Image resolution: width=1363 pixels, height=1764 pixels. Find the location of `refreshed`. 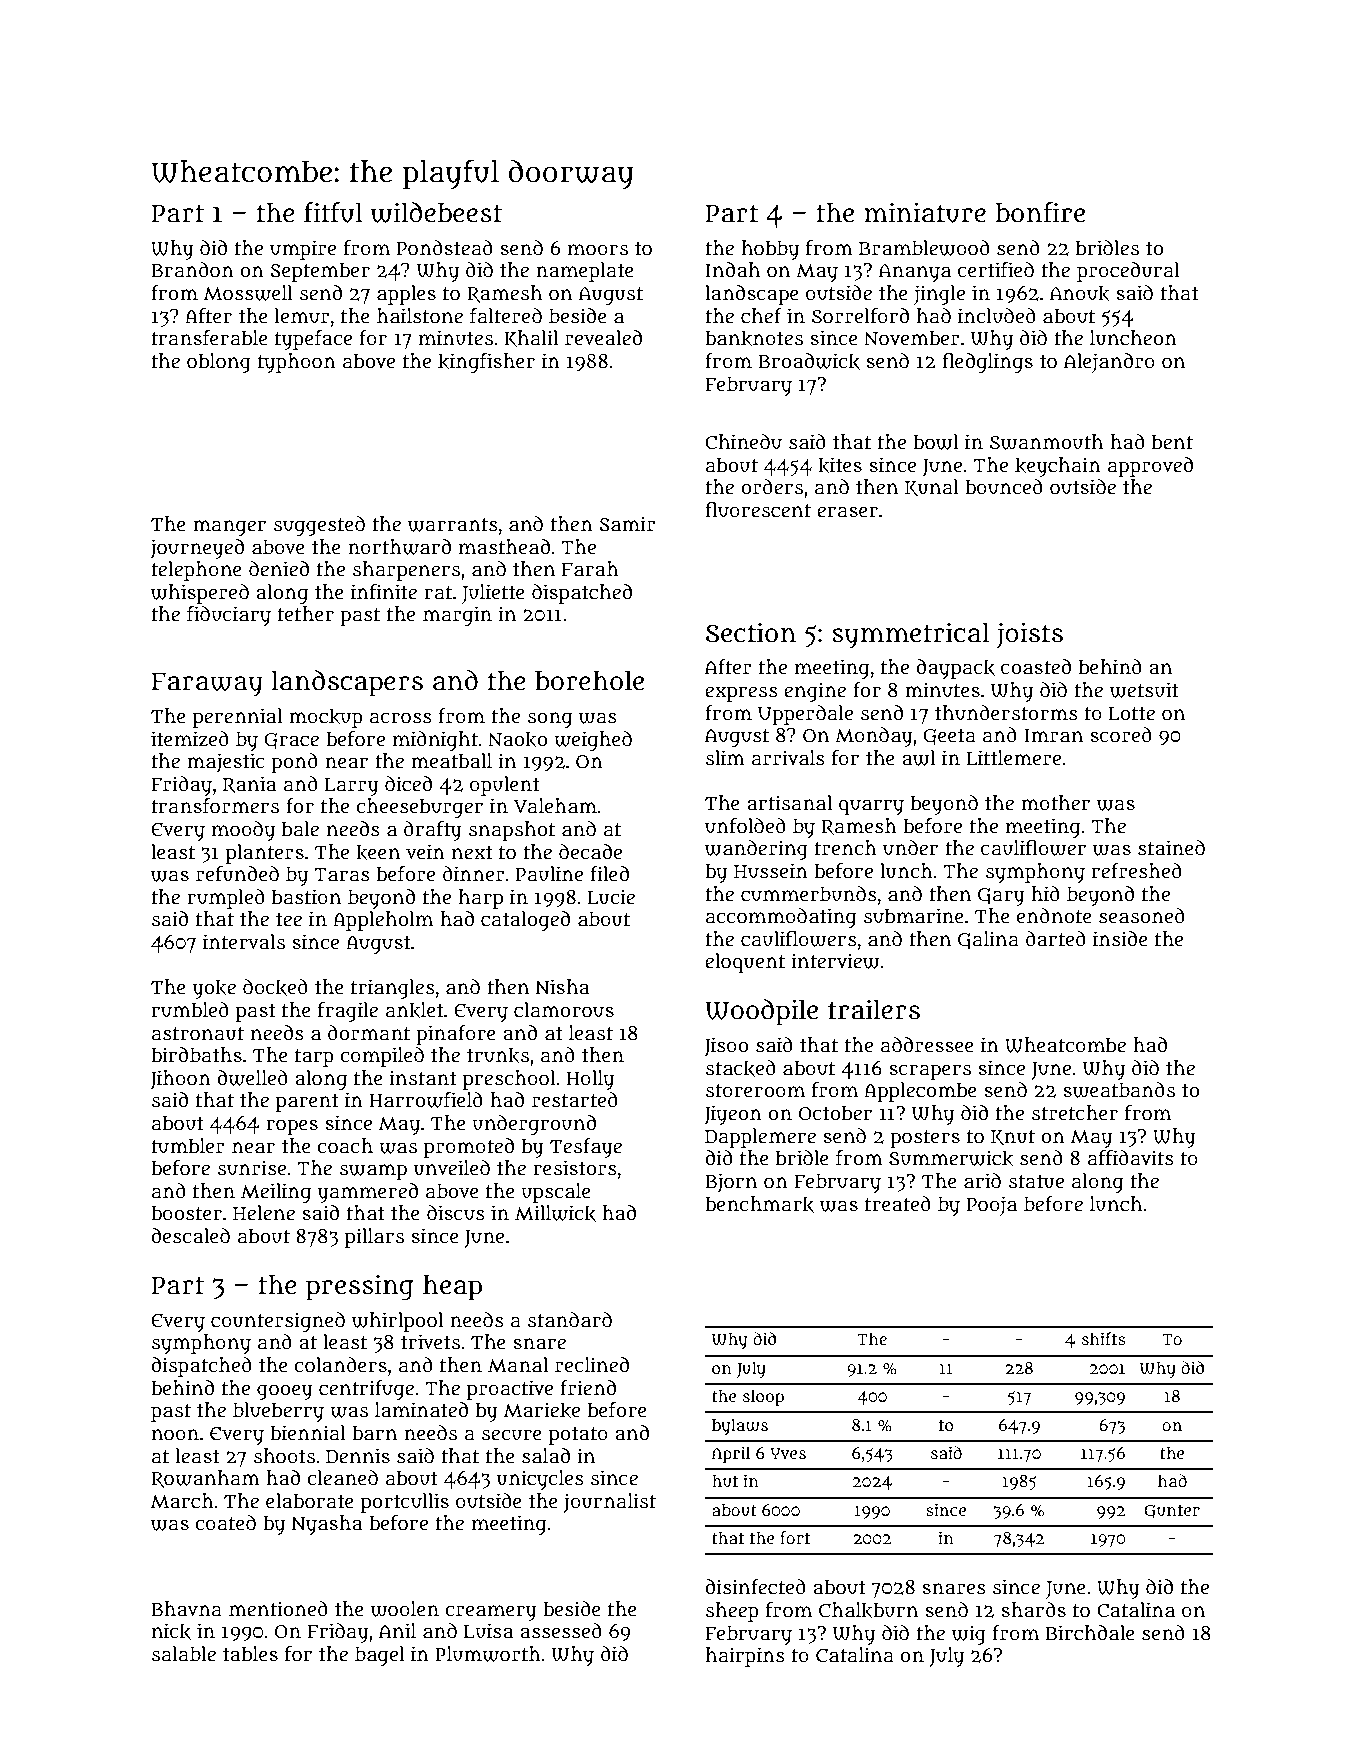

refreshed is located at coordinates (1137, 871).
